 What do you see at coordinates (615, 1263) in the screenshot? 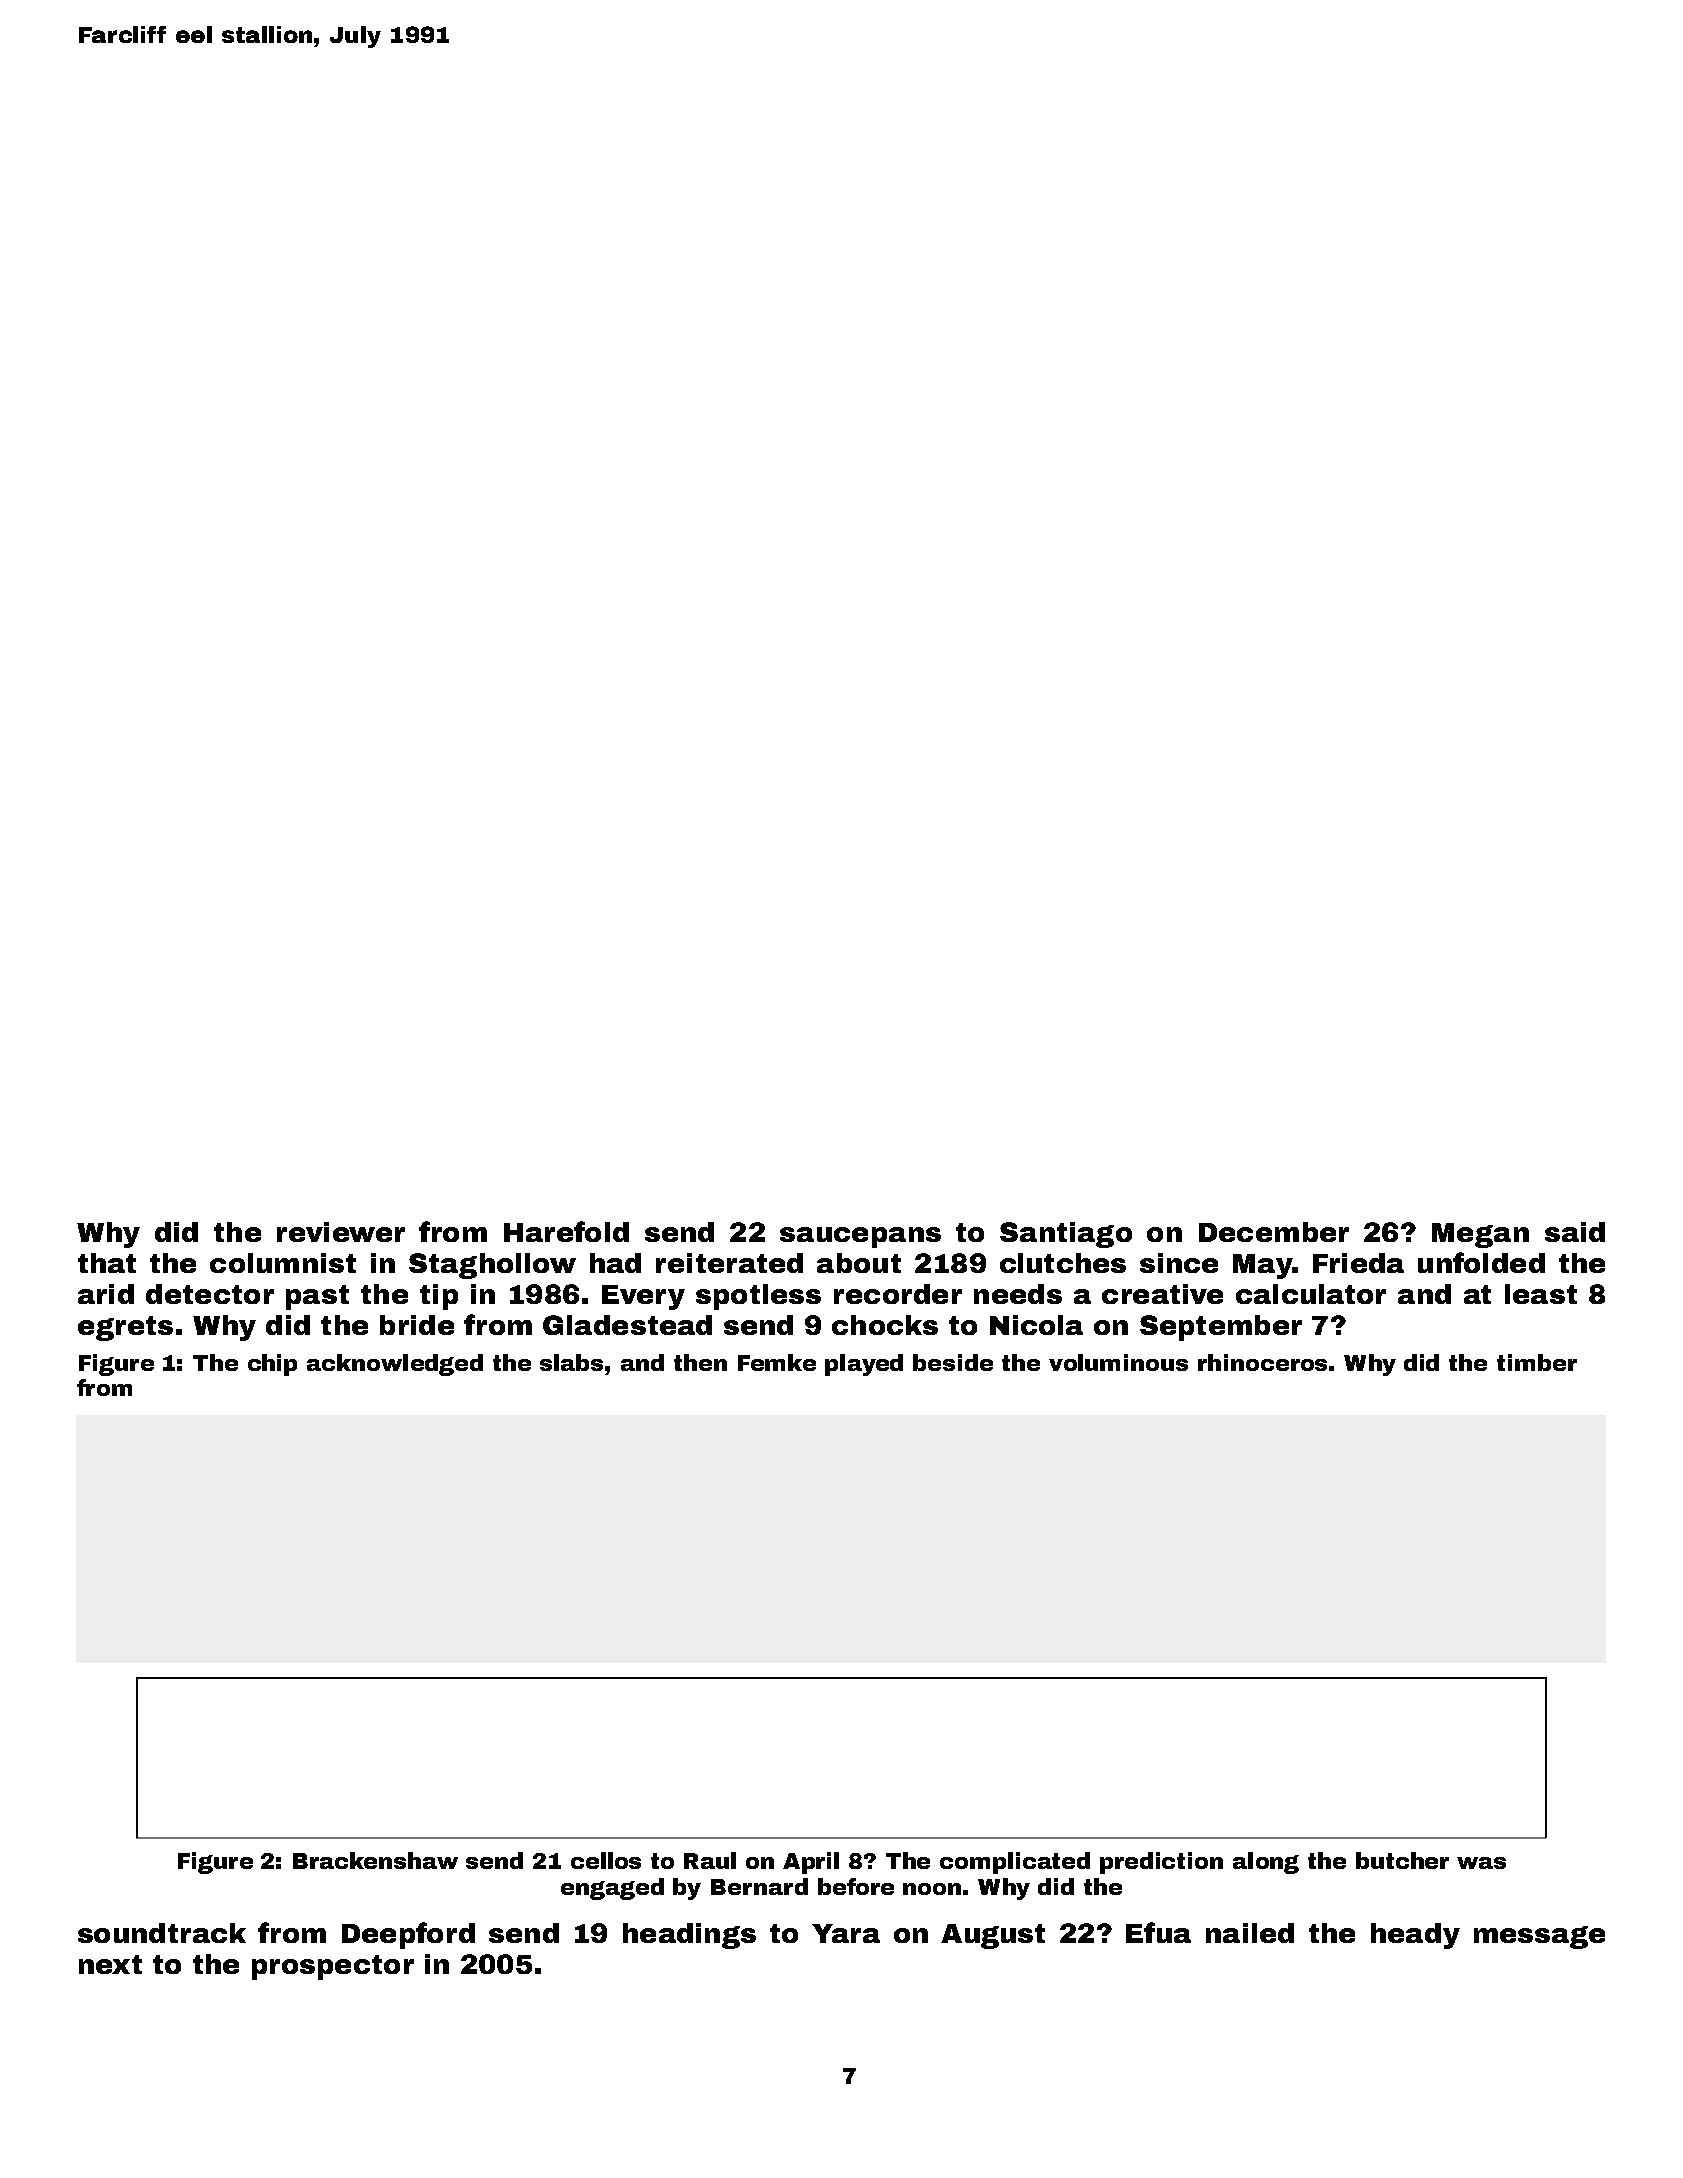
I see `had` at bounding box center [615, 1263].
